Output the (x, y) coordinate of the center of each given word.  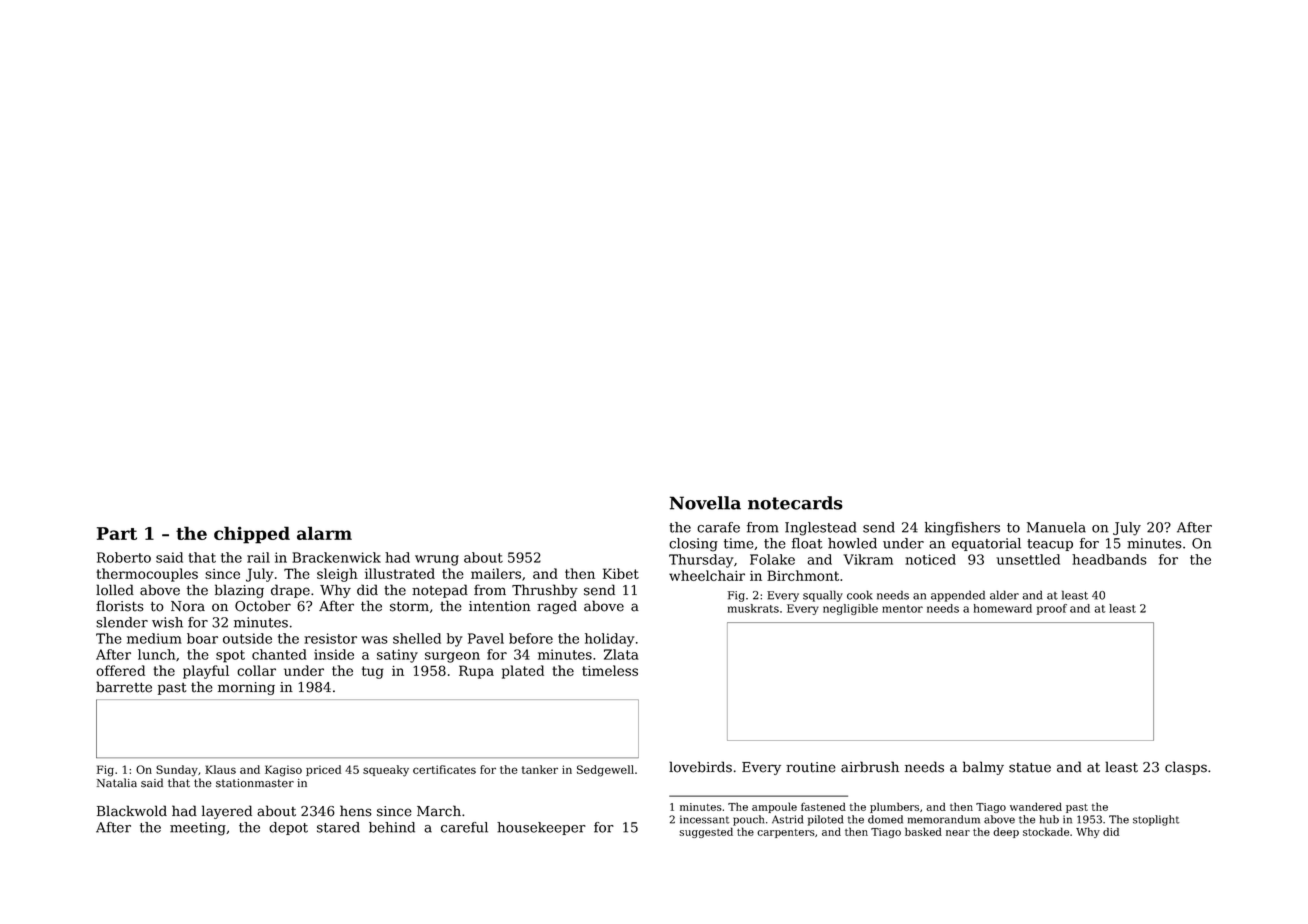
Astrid (787, 819)
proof (1052, 609)
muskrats (753, 608)
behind (392, 827)
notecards (795, 503)
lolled (115, 590)
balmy (983, 768)
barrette (124, 687)
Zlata (621, 654)
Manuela (1056, 527)
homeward (1003, 608)
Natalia (117, 783)
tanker (540, 769)
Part (117, 533)
